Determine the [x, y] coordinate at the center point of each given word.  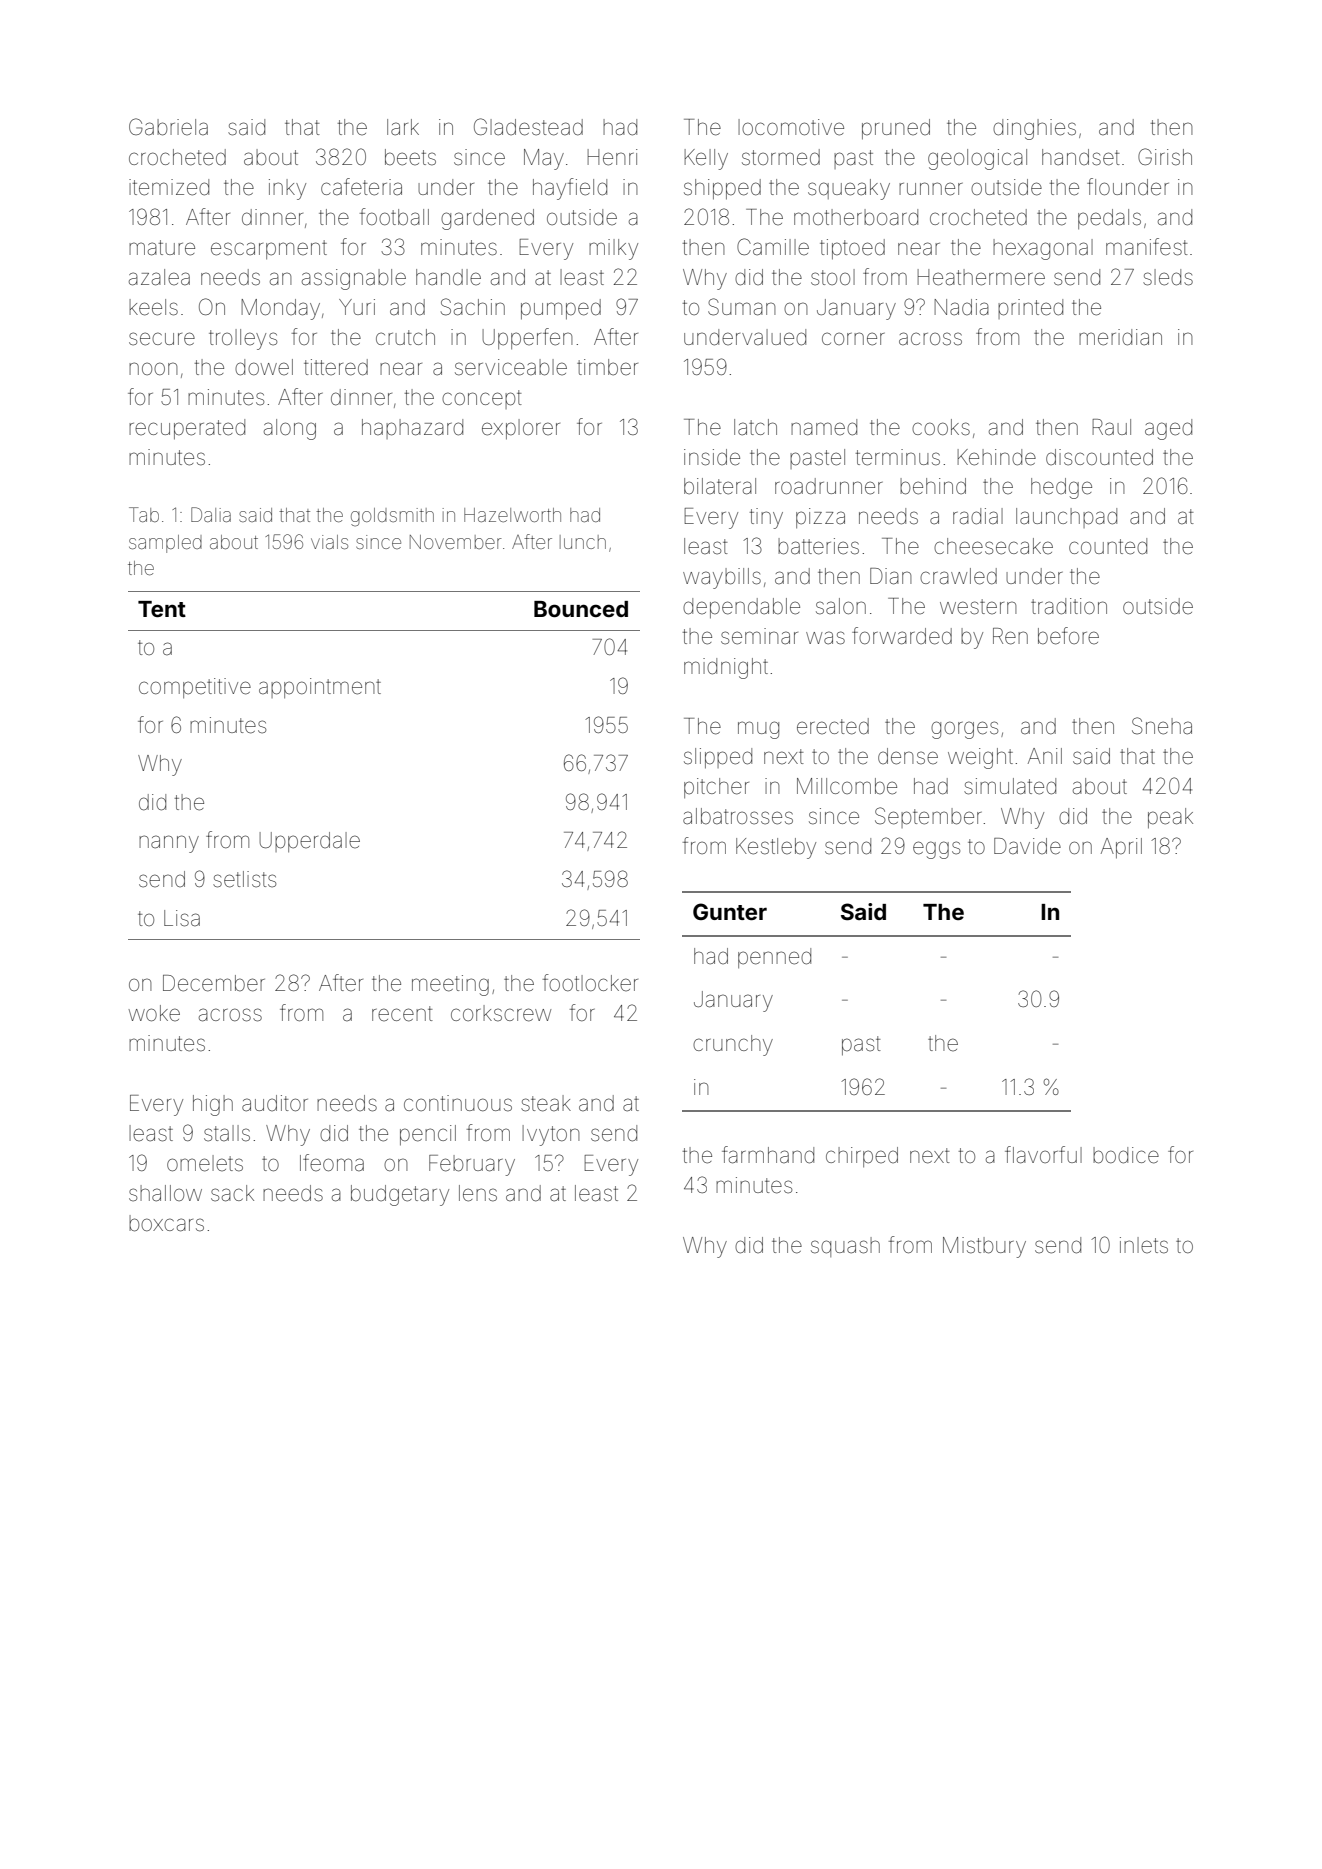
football [394, 217]
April [1121, 848]
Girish [1165, 157]
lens [478, 1193]
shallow [165, 1193]
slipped [718, 758]
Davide [1027, 846]
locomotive [791, 127]
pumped [561, 309]
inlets [1144, 1245]
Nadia [962, 307]
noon [153, 368]
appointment [320, 688]
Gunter [730, 911]
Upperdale [310, 842]
